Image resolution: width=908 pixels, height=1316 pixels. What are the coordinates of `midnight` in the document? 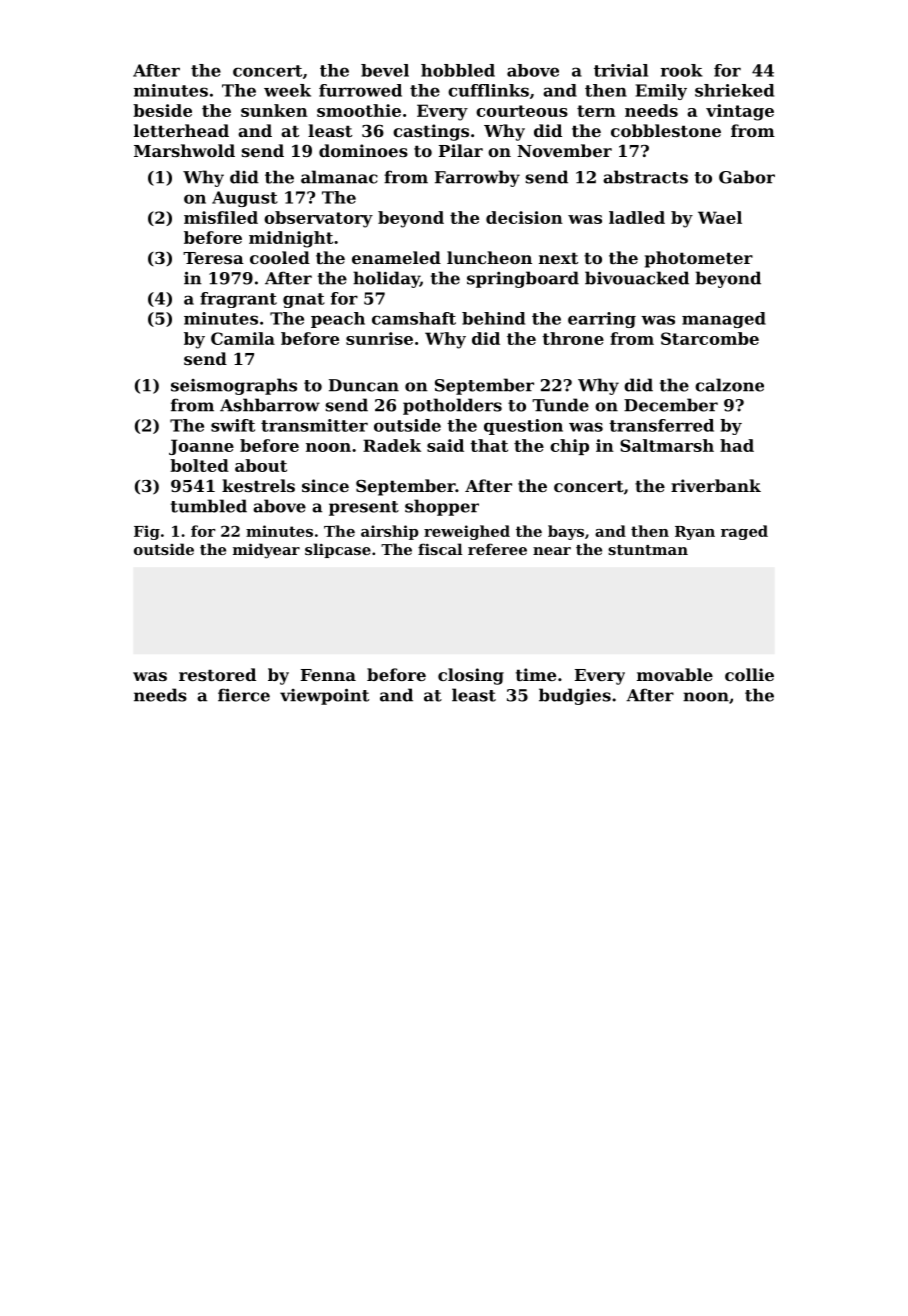 It's located at (291, 239).
